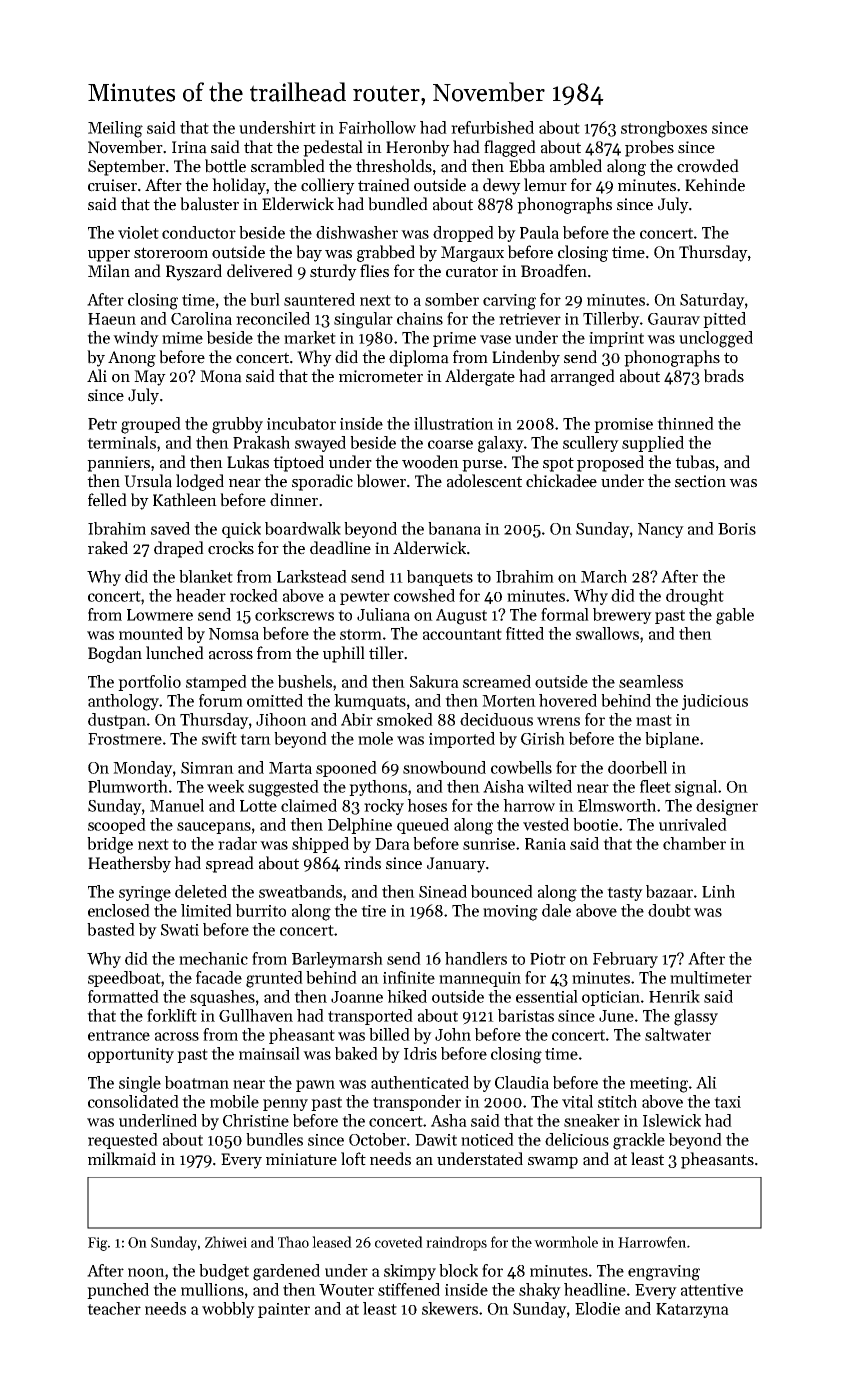 The height and width of the screenshot is (1400, 849). Describe the element at coordinates (224, 1272) in the screenshot. I see `budget` at that location.
